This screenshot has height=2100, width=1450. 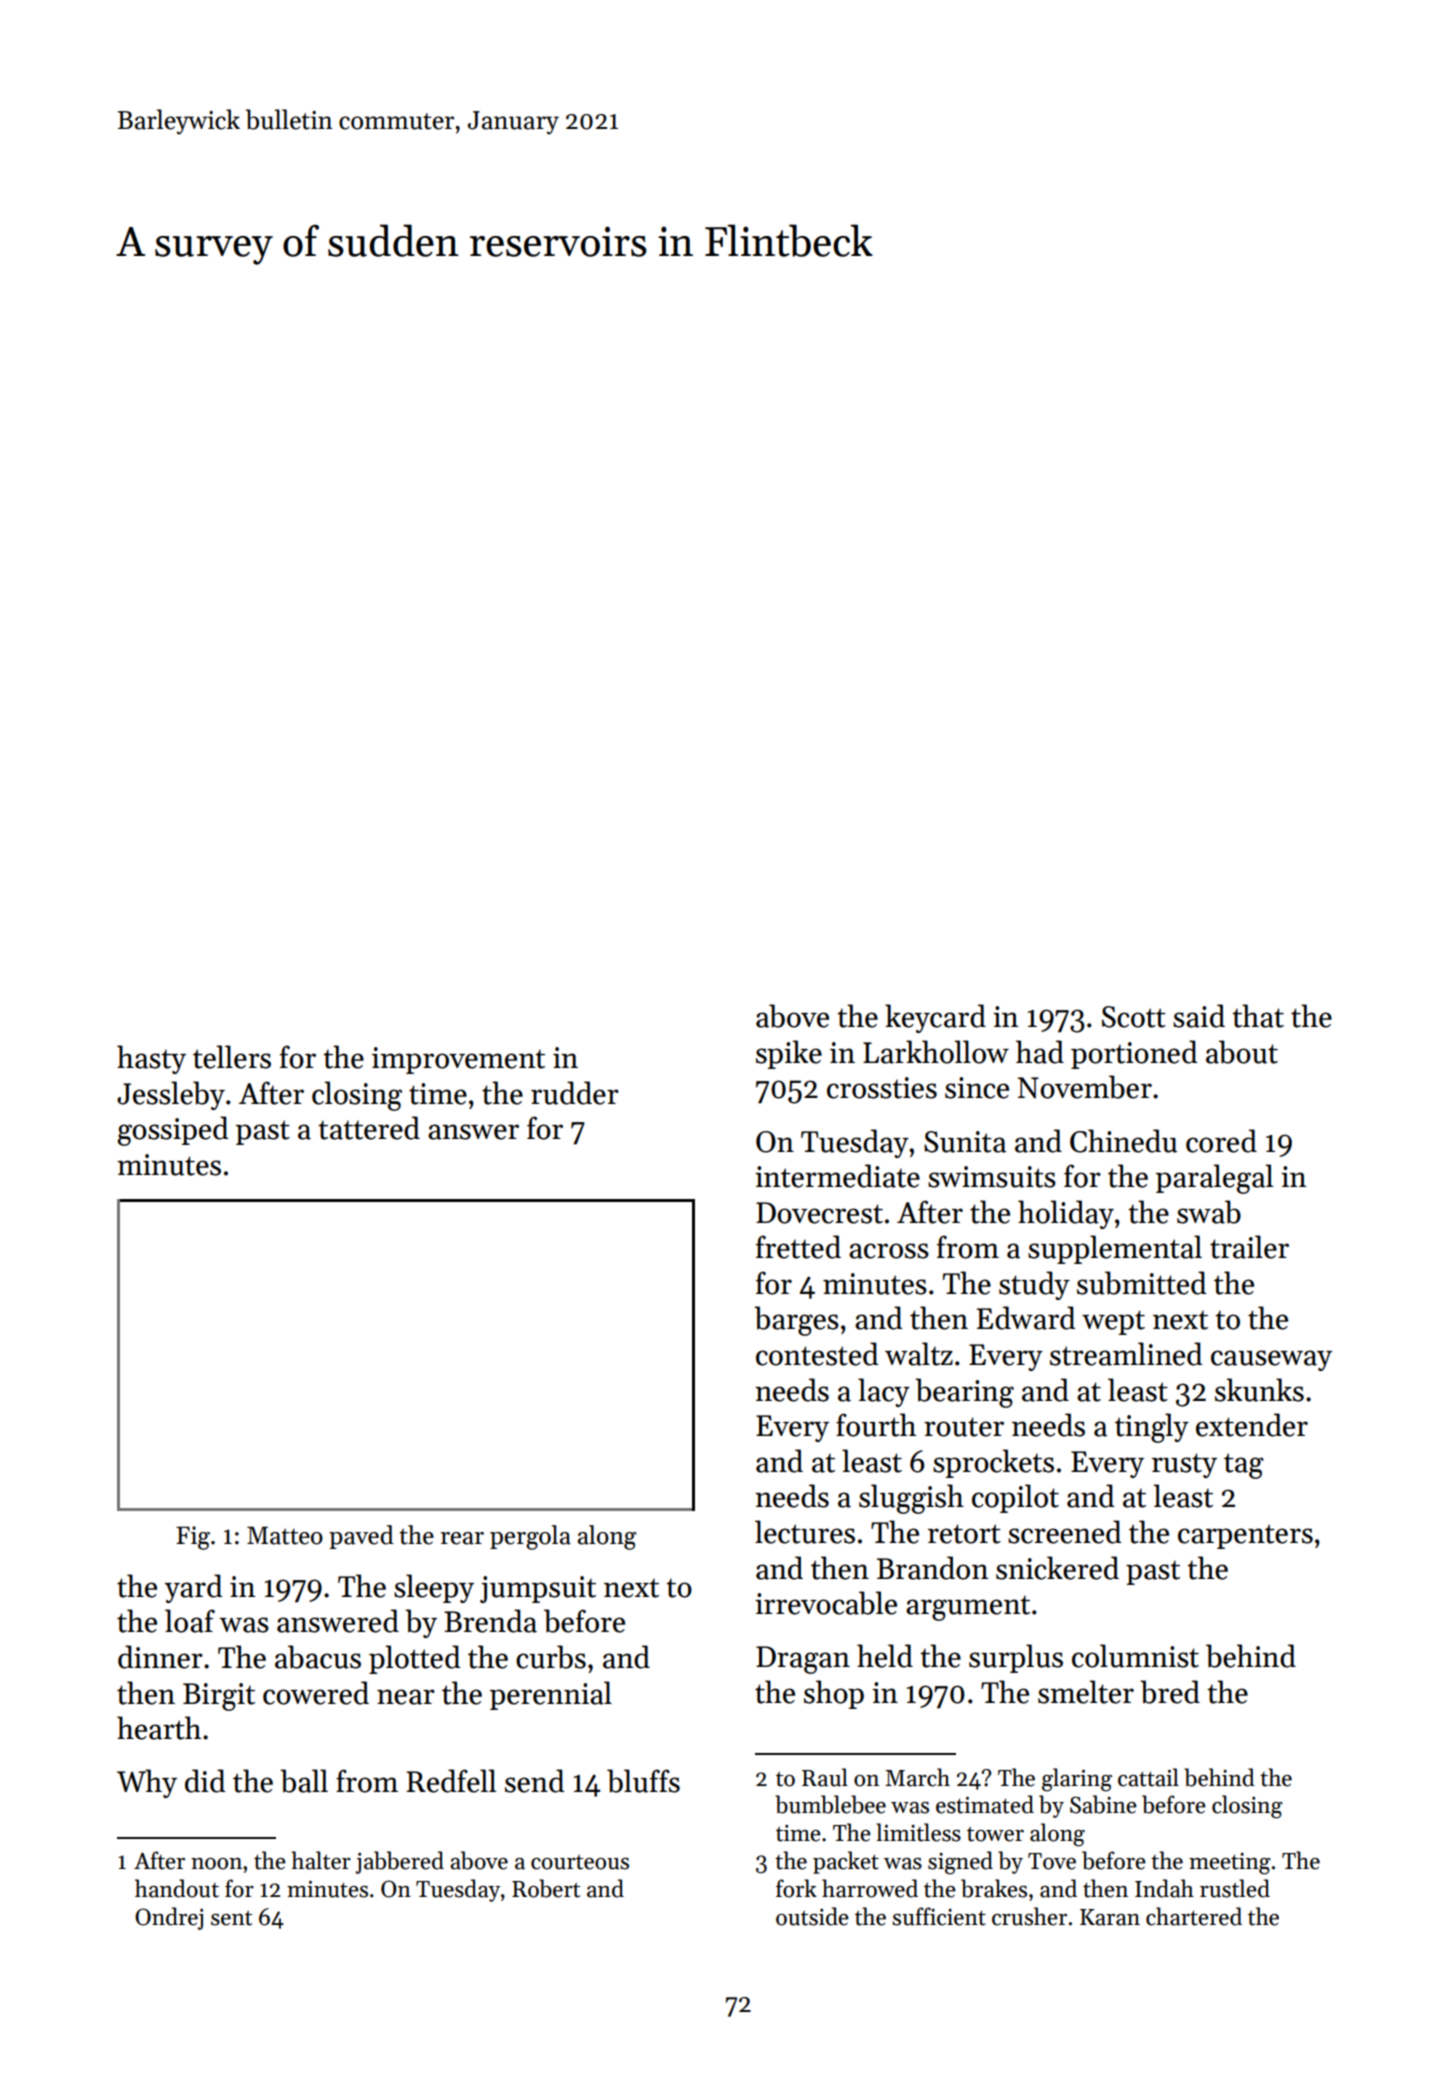 What do you see at coordinates (817, 1354) in the screenshot?
I see `contested` at bounding box center [817, 1354].
